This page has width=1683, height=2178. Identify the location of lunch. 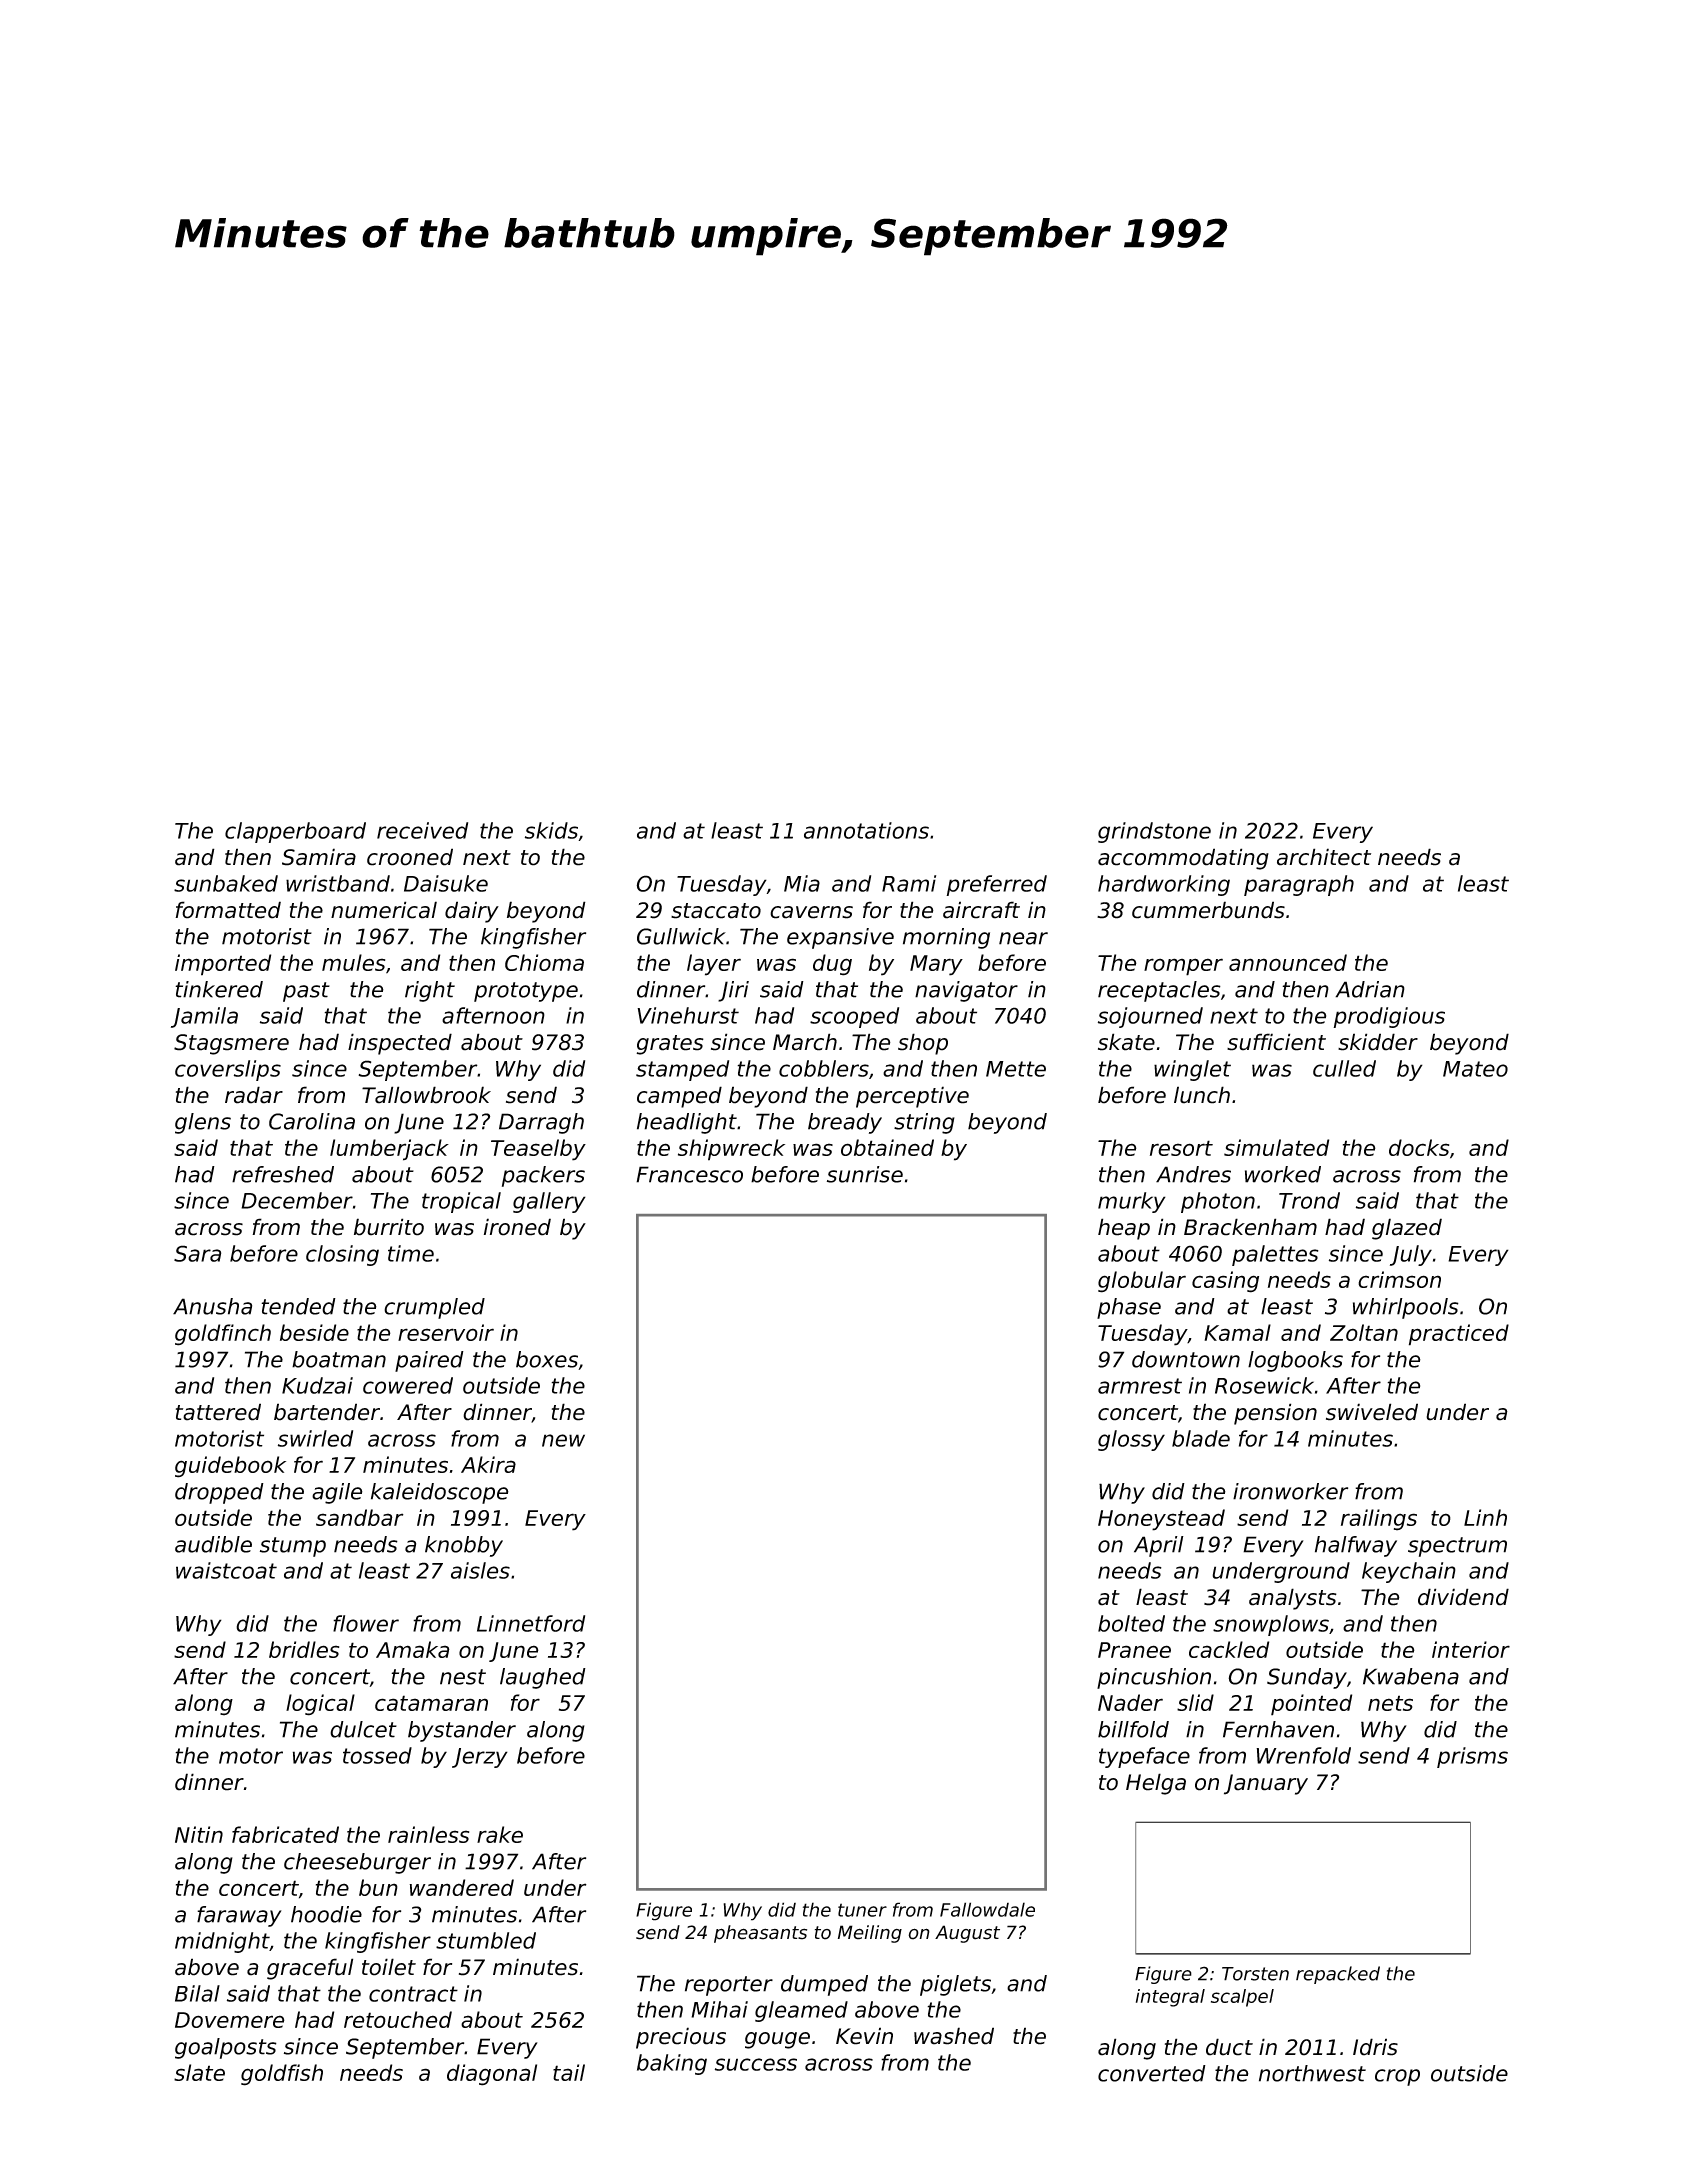
(1202, 1095).
